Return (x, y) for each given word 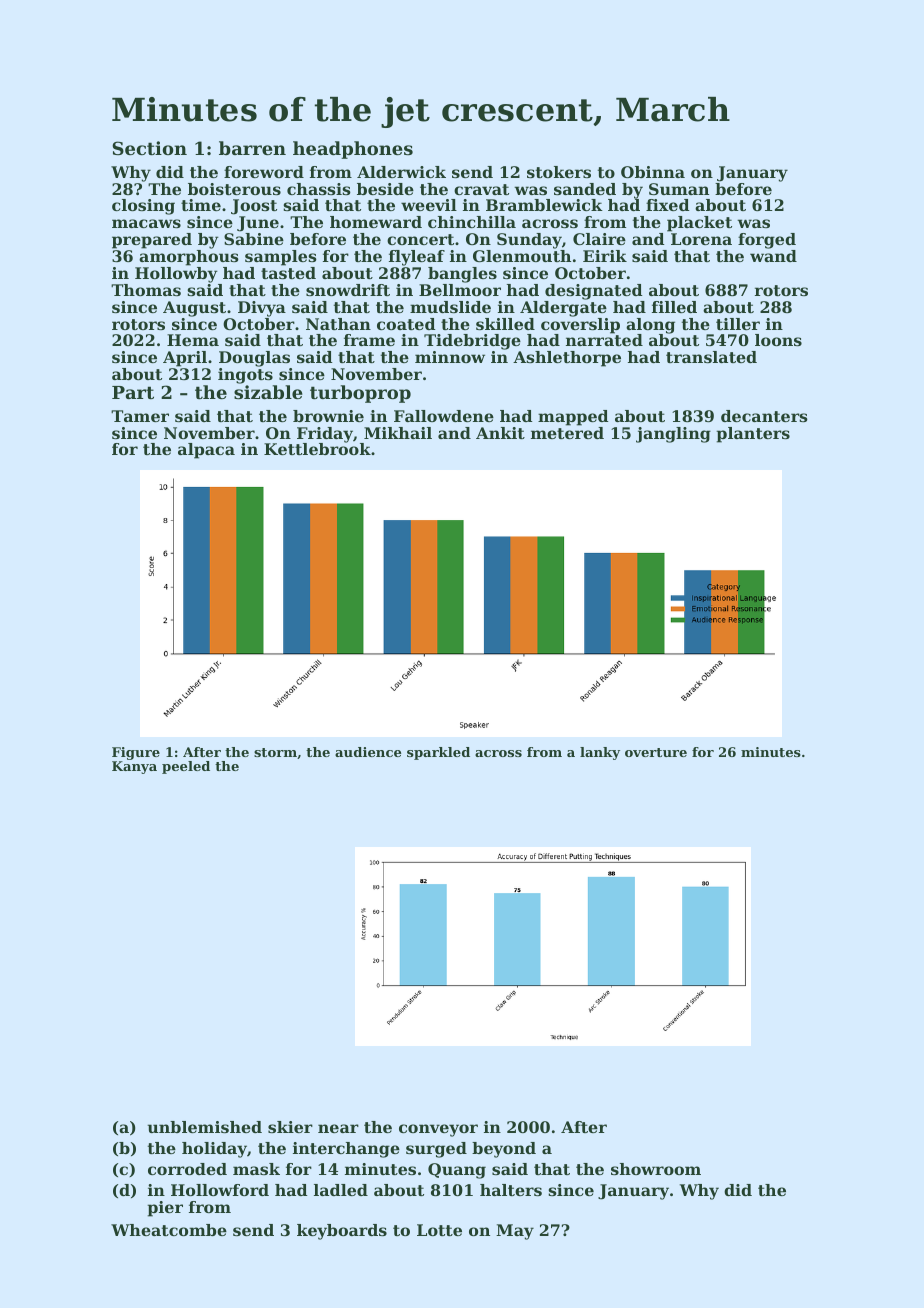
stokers (559, 172)
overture (656, 752)
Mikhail (398, 433)
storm (275, 752)
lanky (600, 753)
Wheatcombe (169, 1230)
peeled (186, 767)
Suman (679, 189)
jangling (673, 435)
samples (281, 258)
